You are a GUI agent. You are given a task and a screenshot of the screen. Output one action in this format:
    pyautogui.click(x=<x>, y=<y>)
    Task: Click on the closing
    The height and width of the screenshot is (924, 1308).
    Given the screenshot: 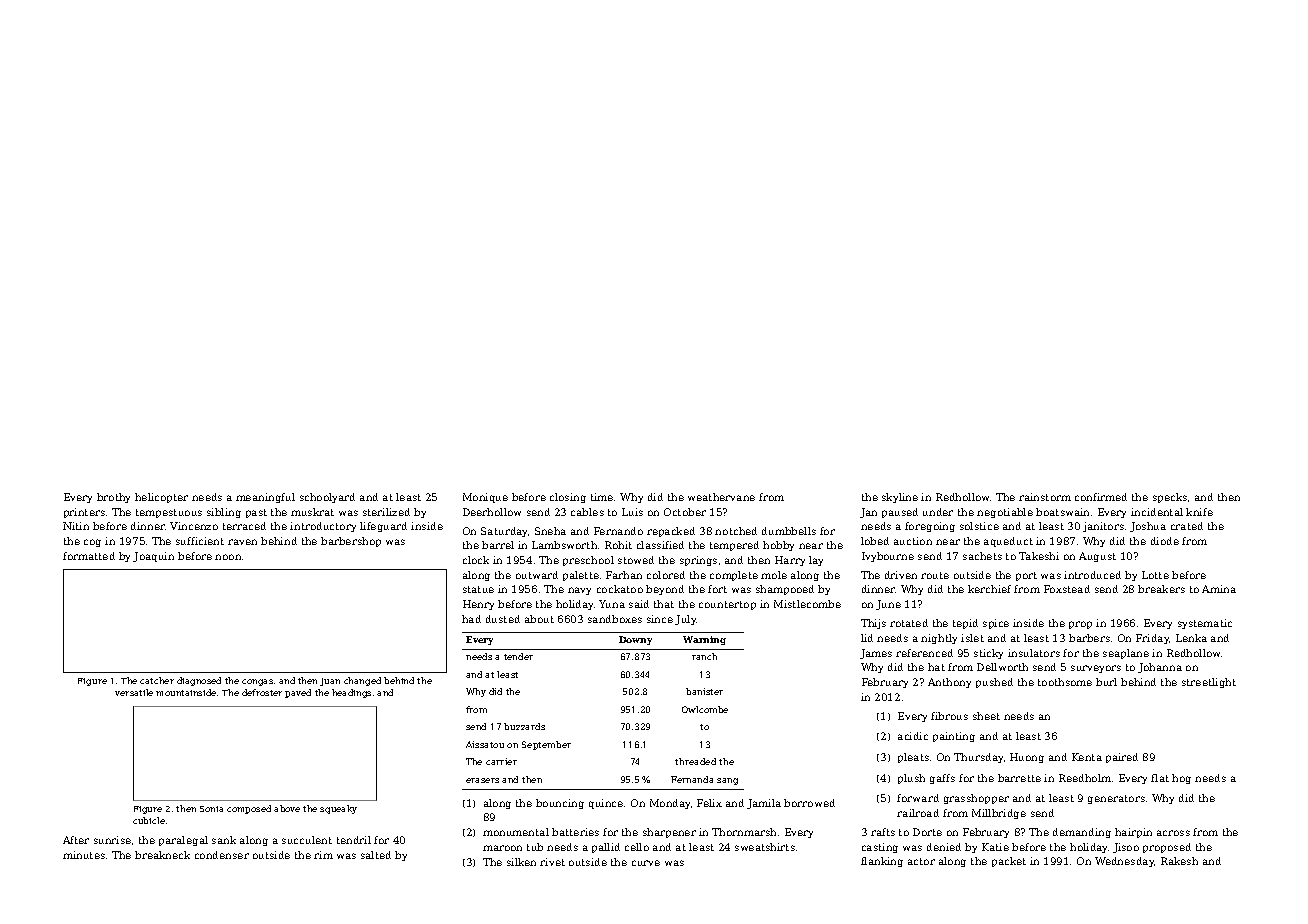 What is the action you would take?
    pyautogui.click(x=568, y=498)
